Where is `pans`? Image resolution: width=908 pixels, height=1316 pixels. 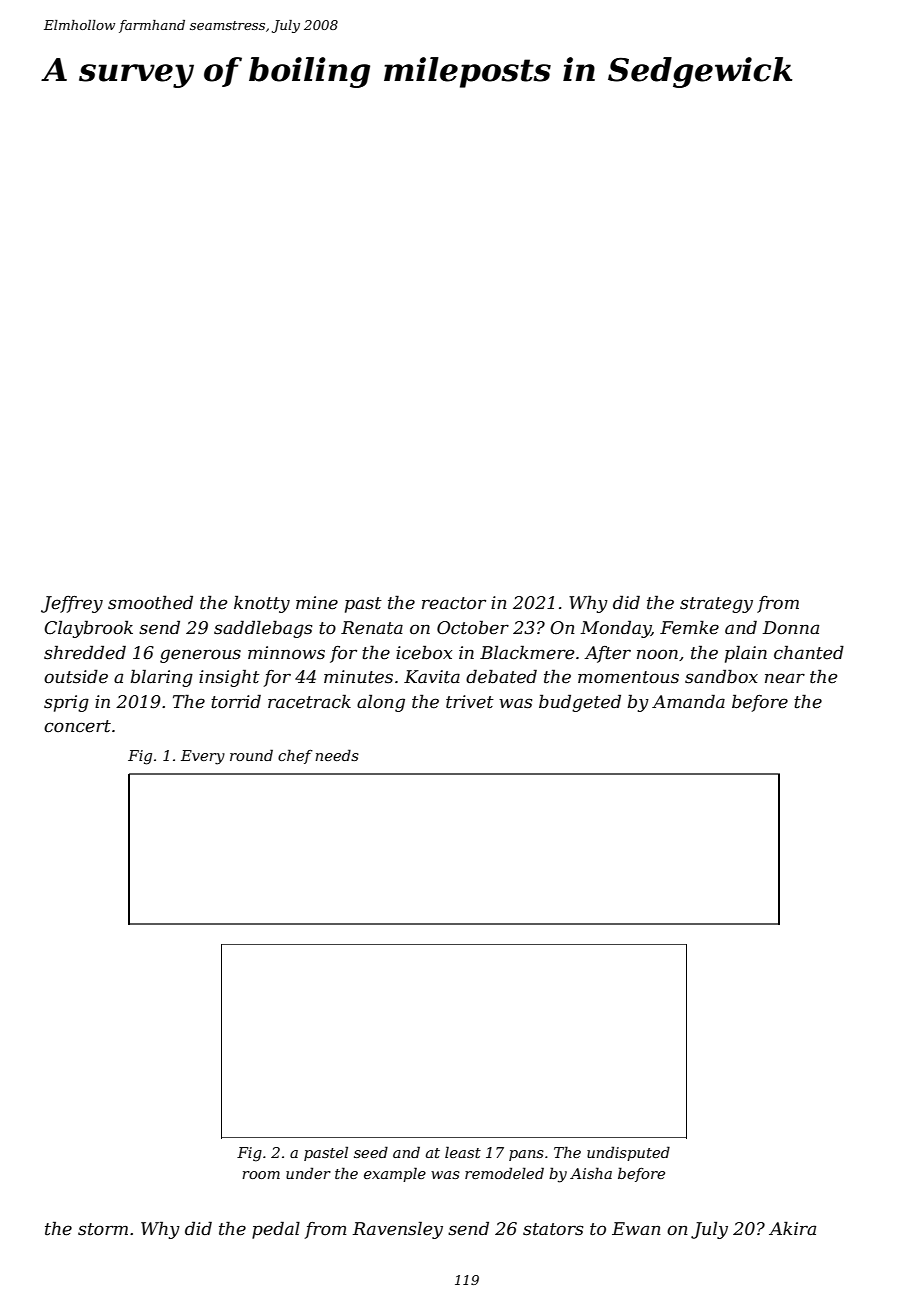 pans is located at coordinates (526, 1155).
